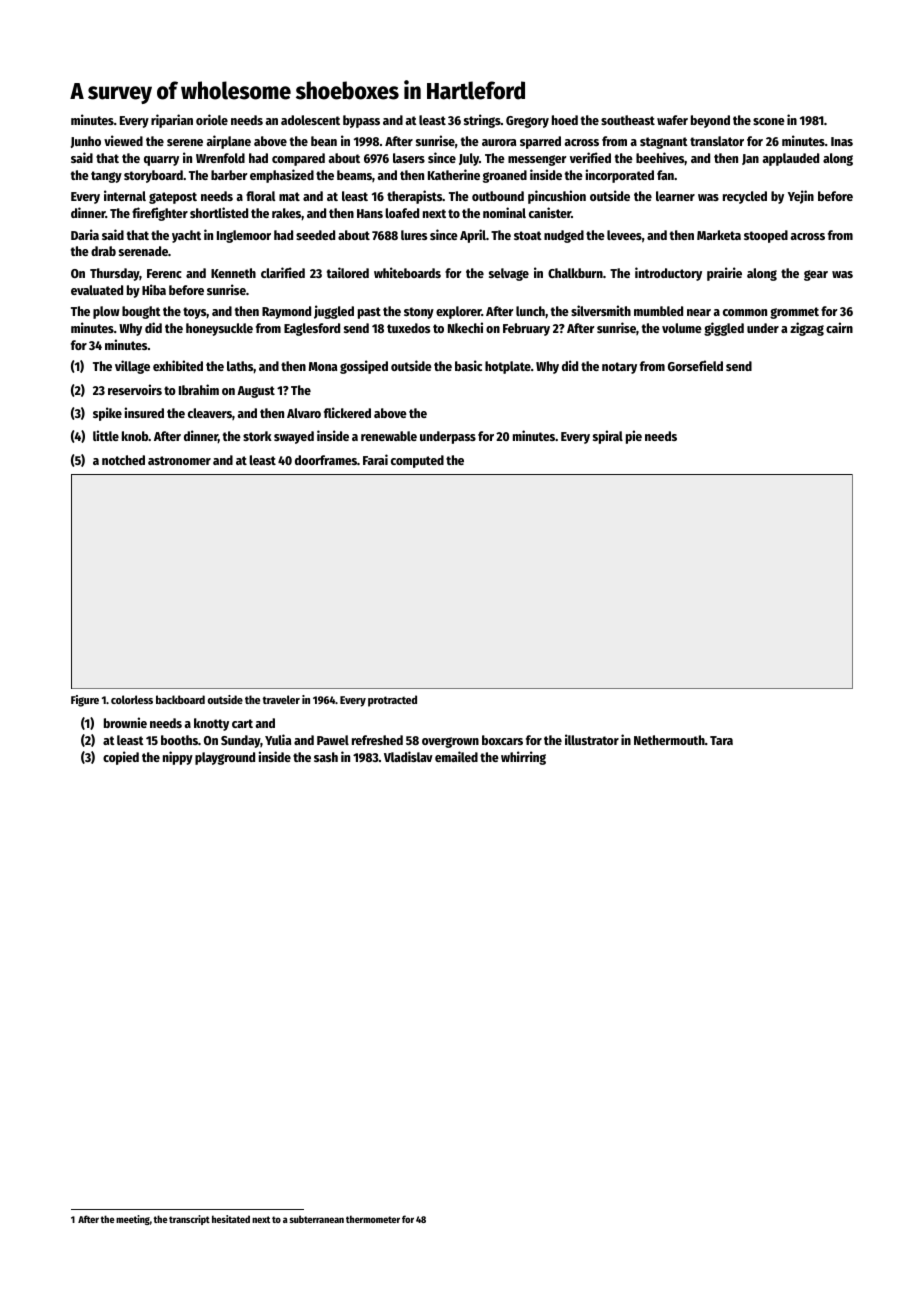 The height and width of the screenshot is (1308, 924). Describe the element at coordinates (361, 121) in the screenshot. I see `bypass` at that location.
